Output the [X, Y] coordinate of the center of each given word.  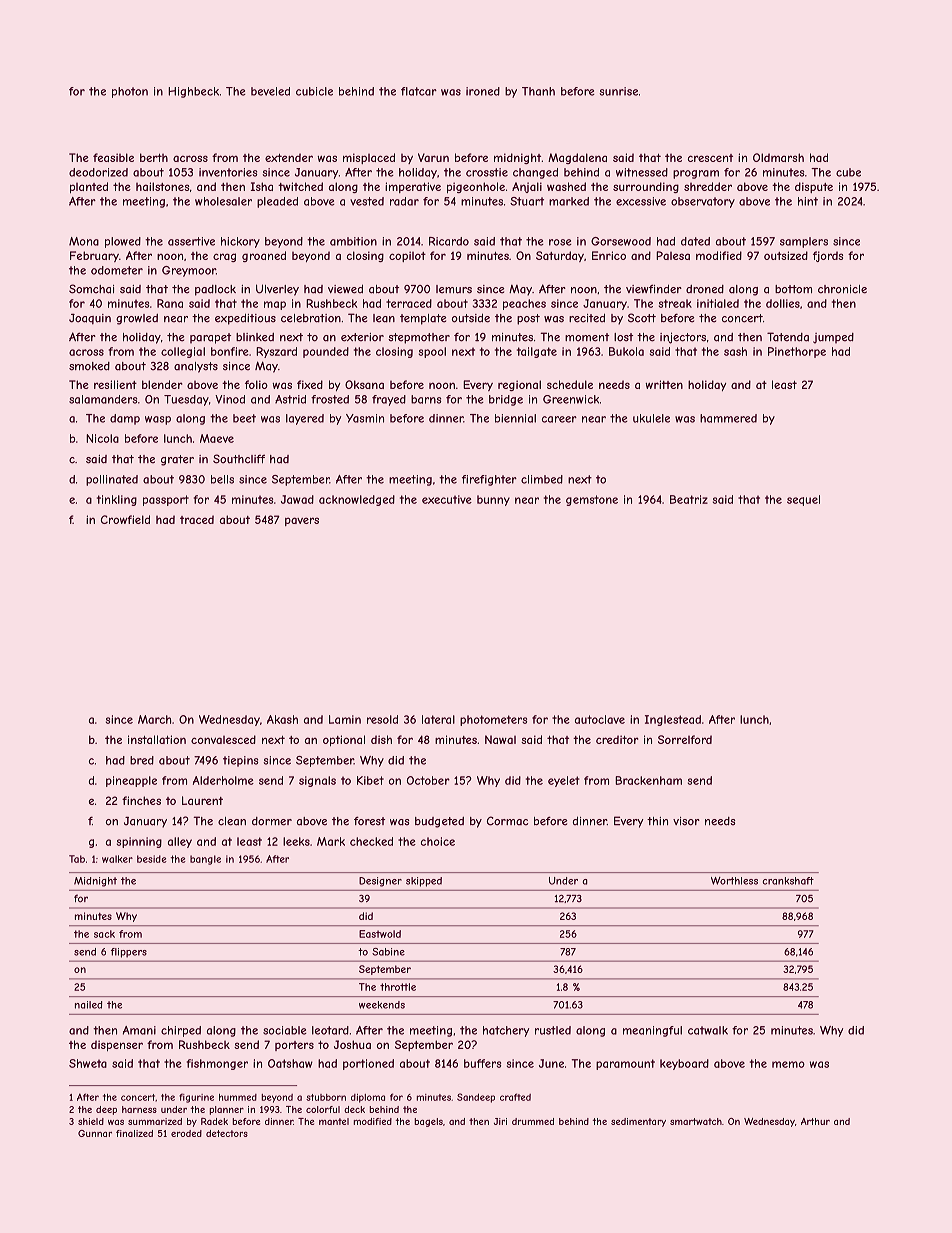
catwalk [708, 1030]
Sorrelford [685, 739]
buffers [482, 1063]
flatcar [419, 91]
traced [197, 519]
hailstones [162, 186]
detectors [227, 1133]
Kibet [370, 780]
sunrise [619, 91]
